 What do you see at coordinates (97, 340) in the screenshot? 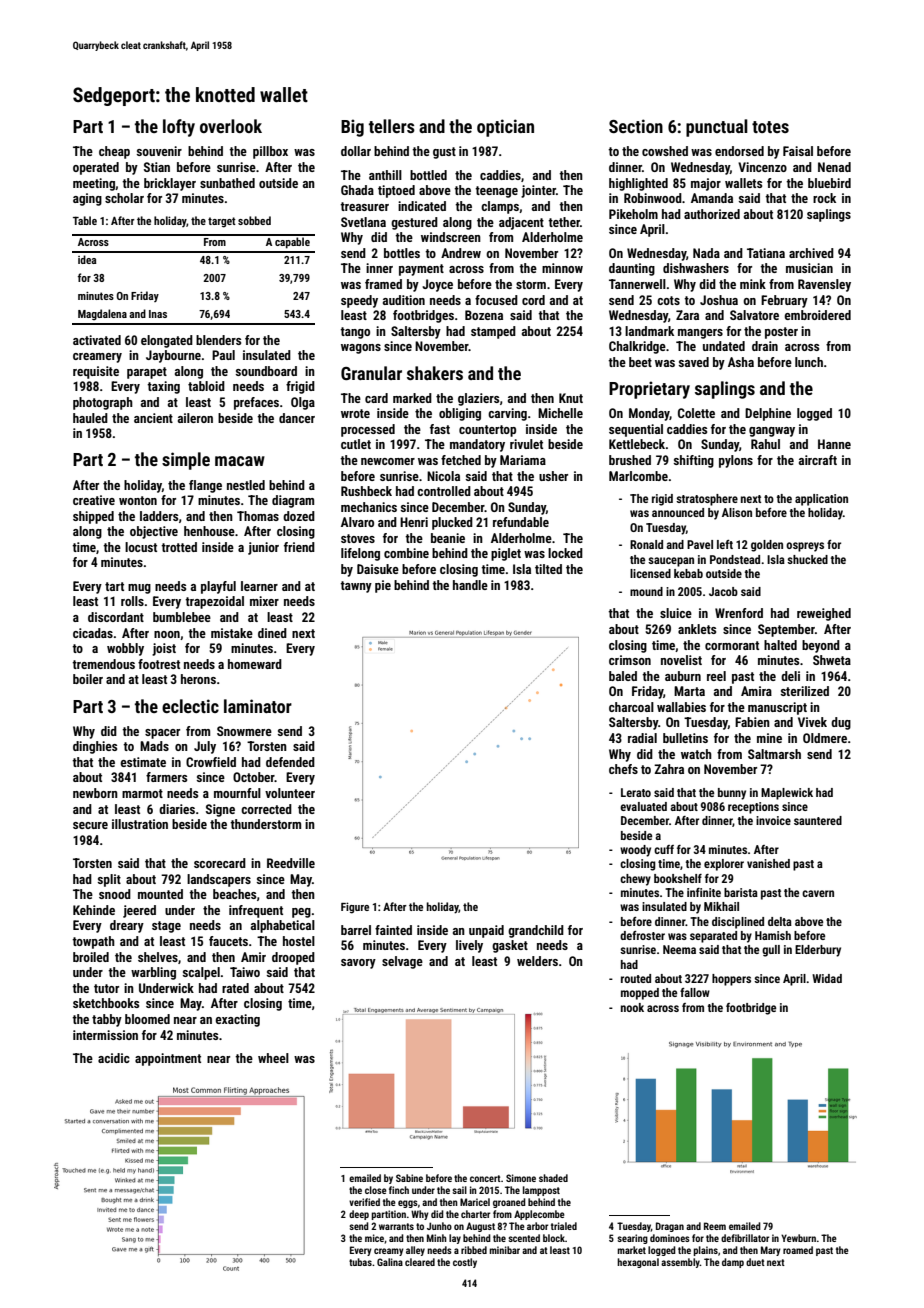
I see `activated` at bounding box center [97, 340].
